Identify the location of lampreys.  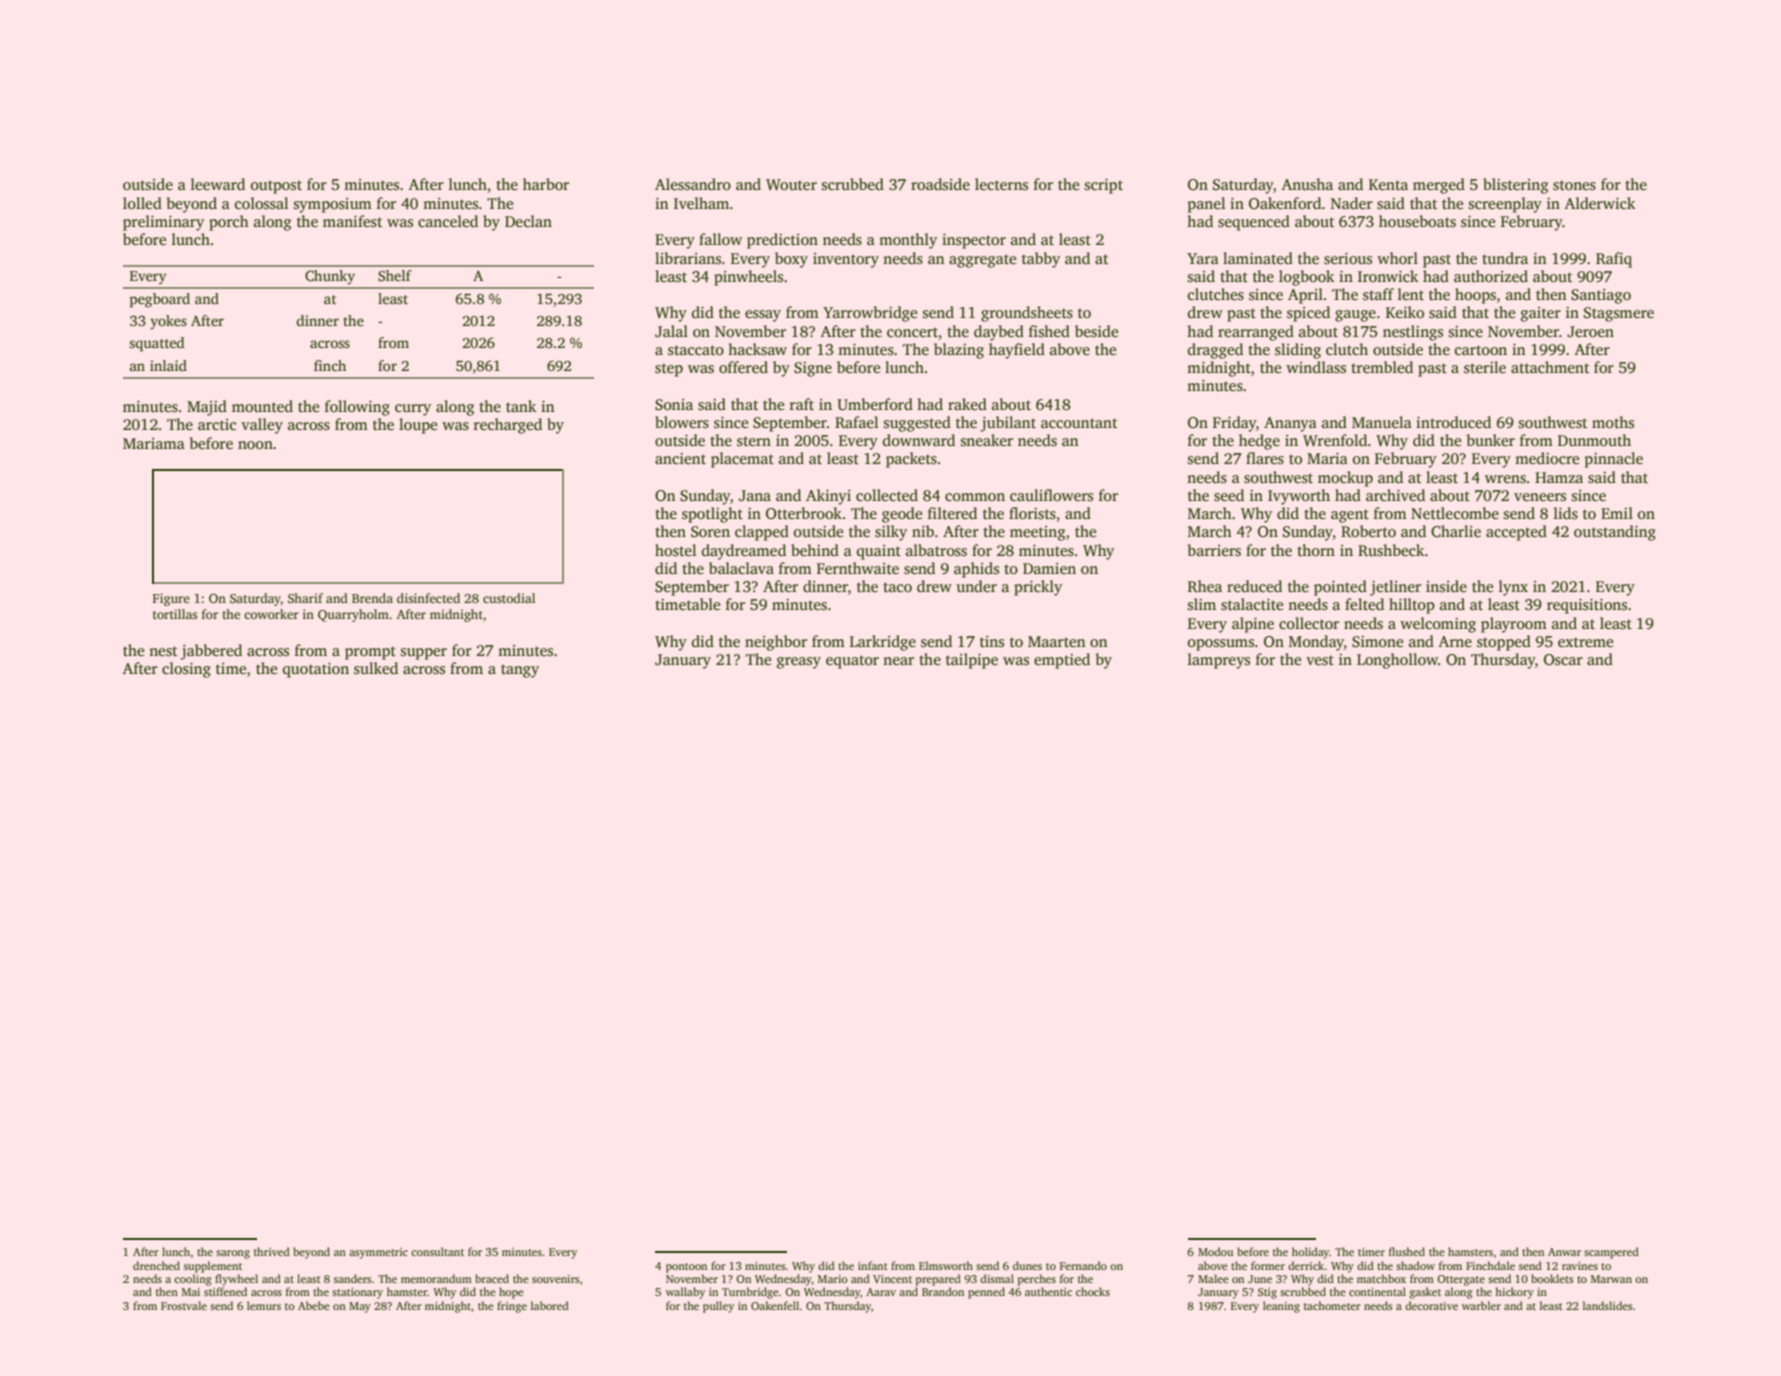
(1219, 661).
